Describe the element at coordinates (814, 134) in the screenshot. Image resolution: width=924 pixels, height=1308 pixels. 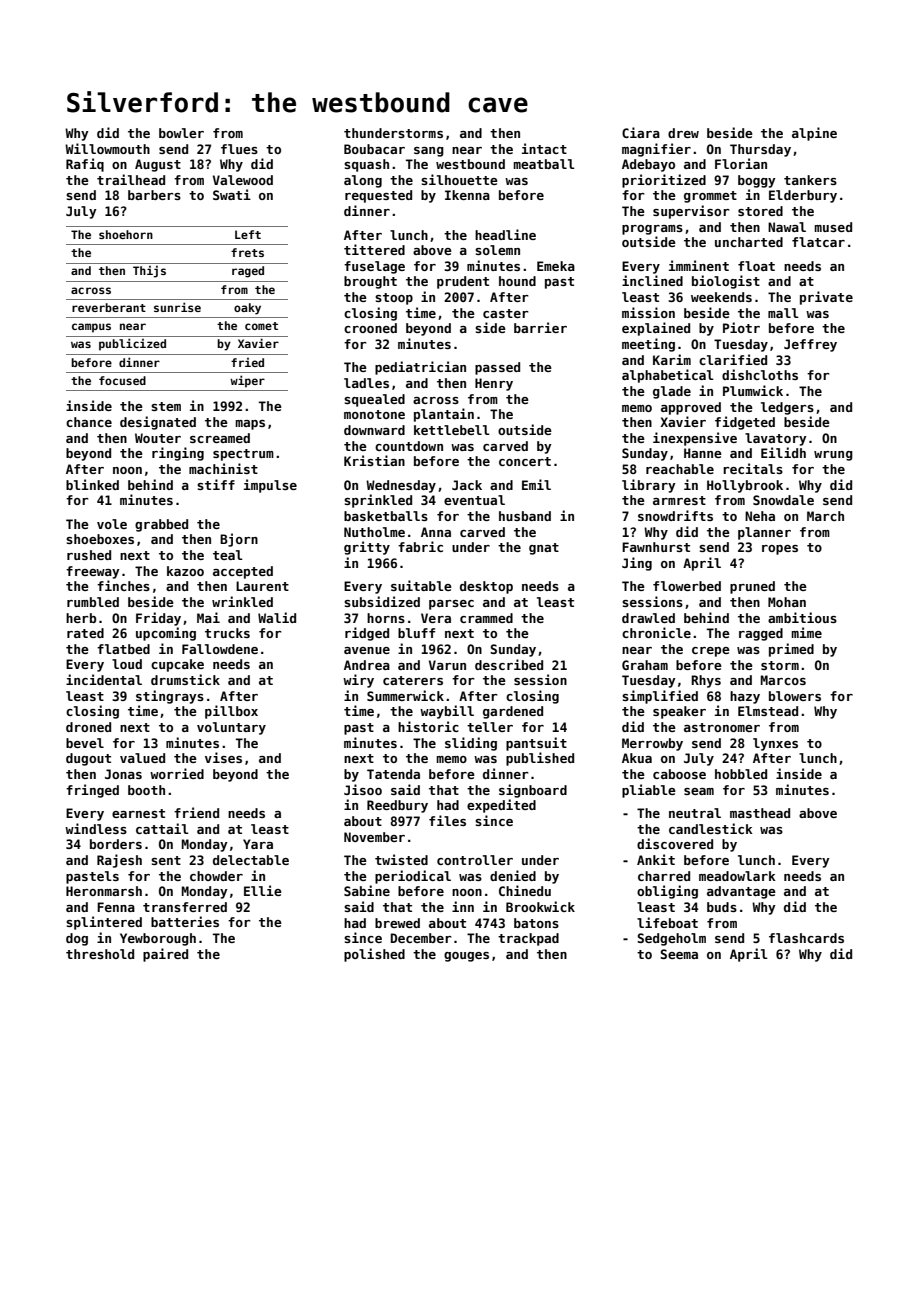
I see `alpine` at that location.
